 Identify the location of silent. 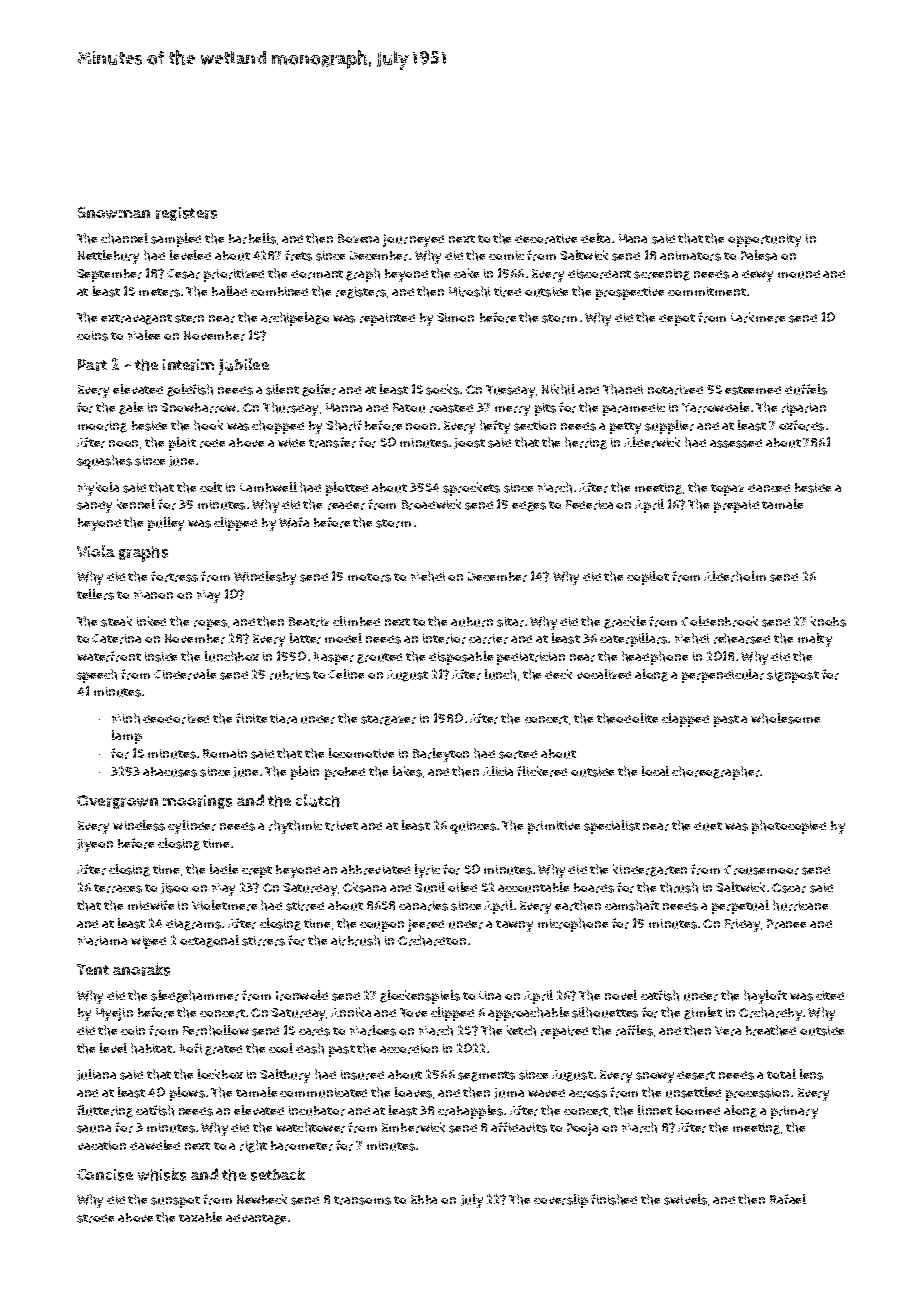
(282, 389).
